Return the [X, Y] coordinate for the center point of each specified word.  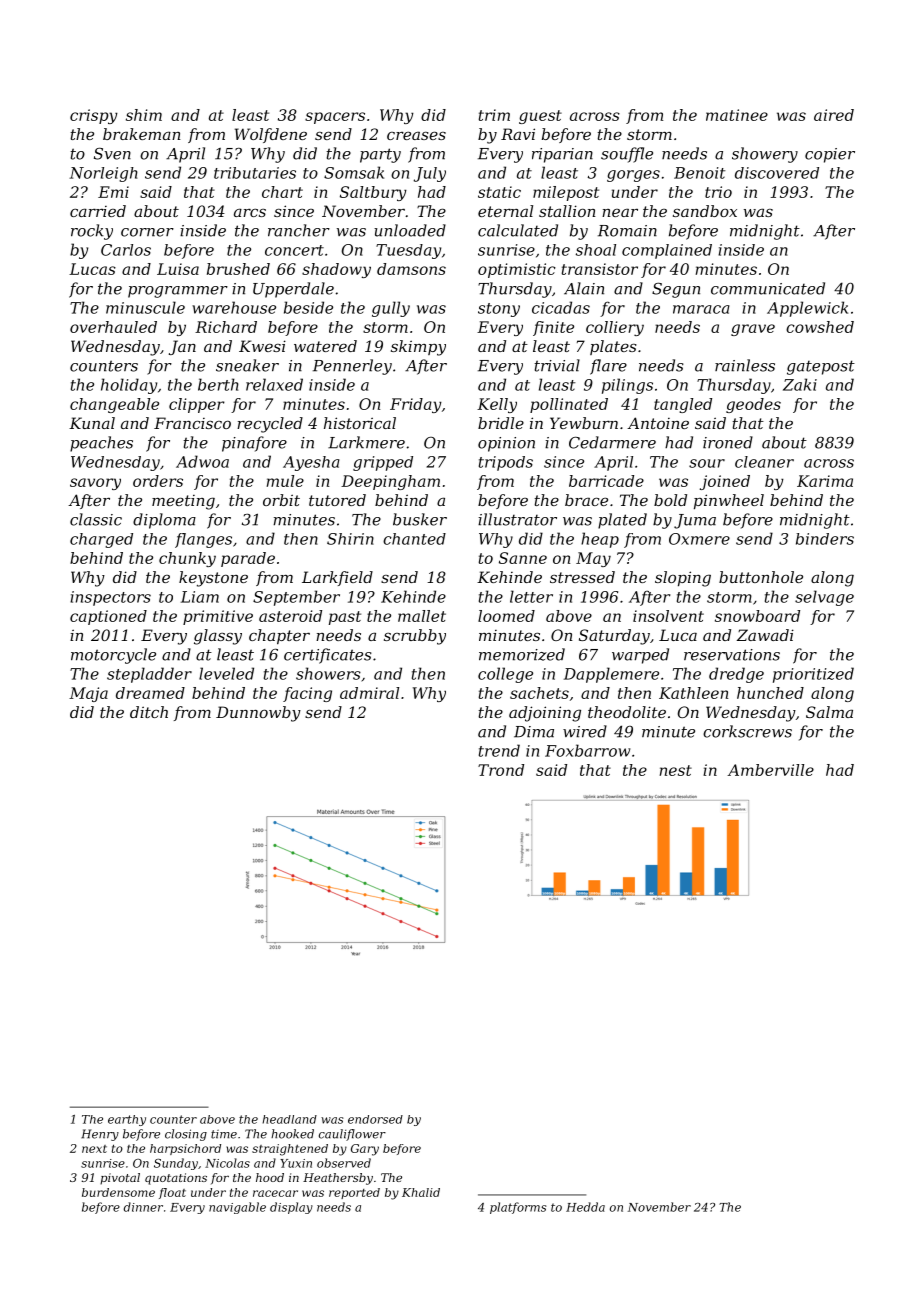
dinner [143, 1207]
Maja [88, 694]
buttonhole [761, 577]
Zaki [800, 384]
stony [499, 310]
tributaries [255, 173]
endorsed [375, 1119]
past [345, 618]
